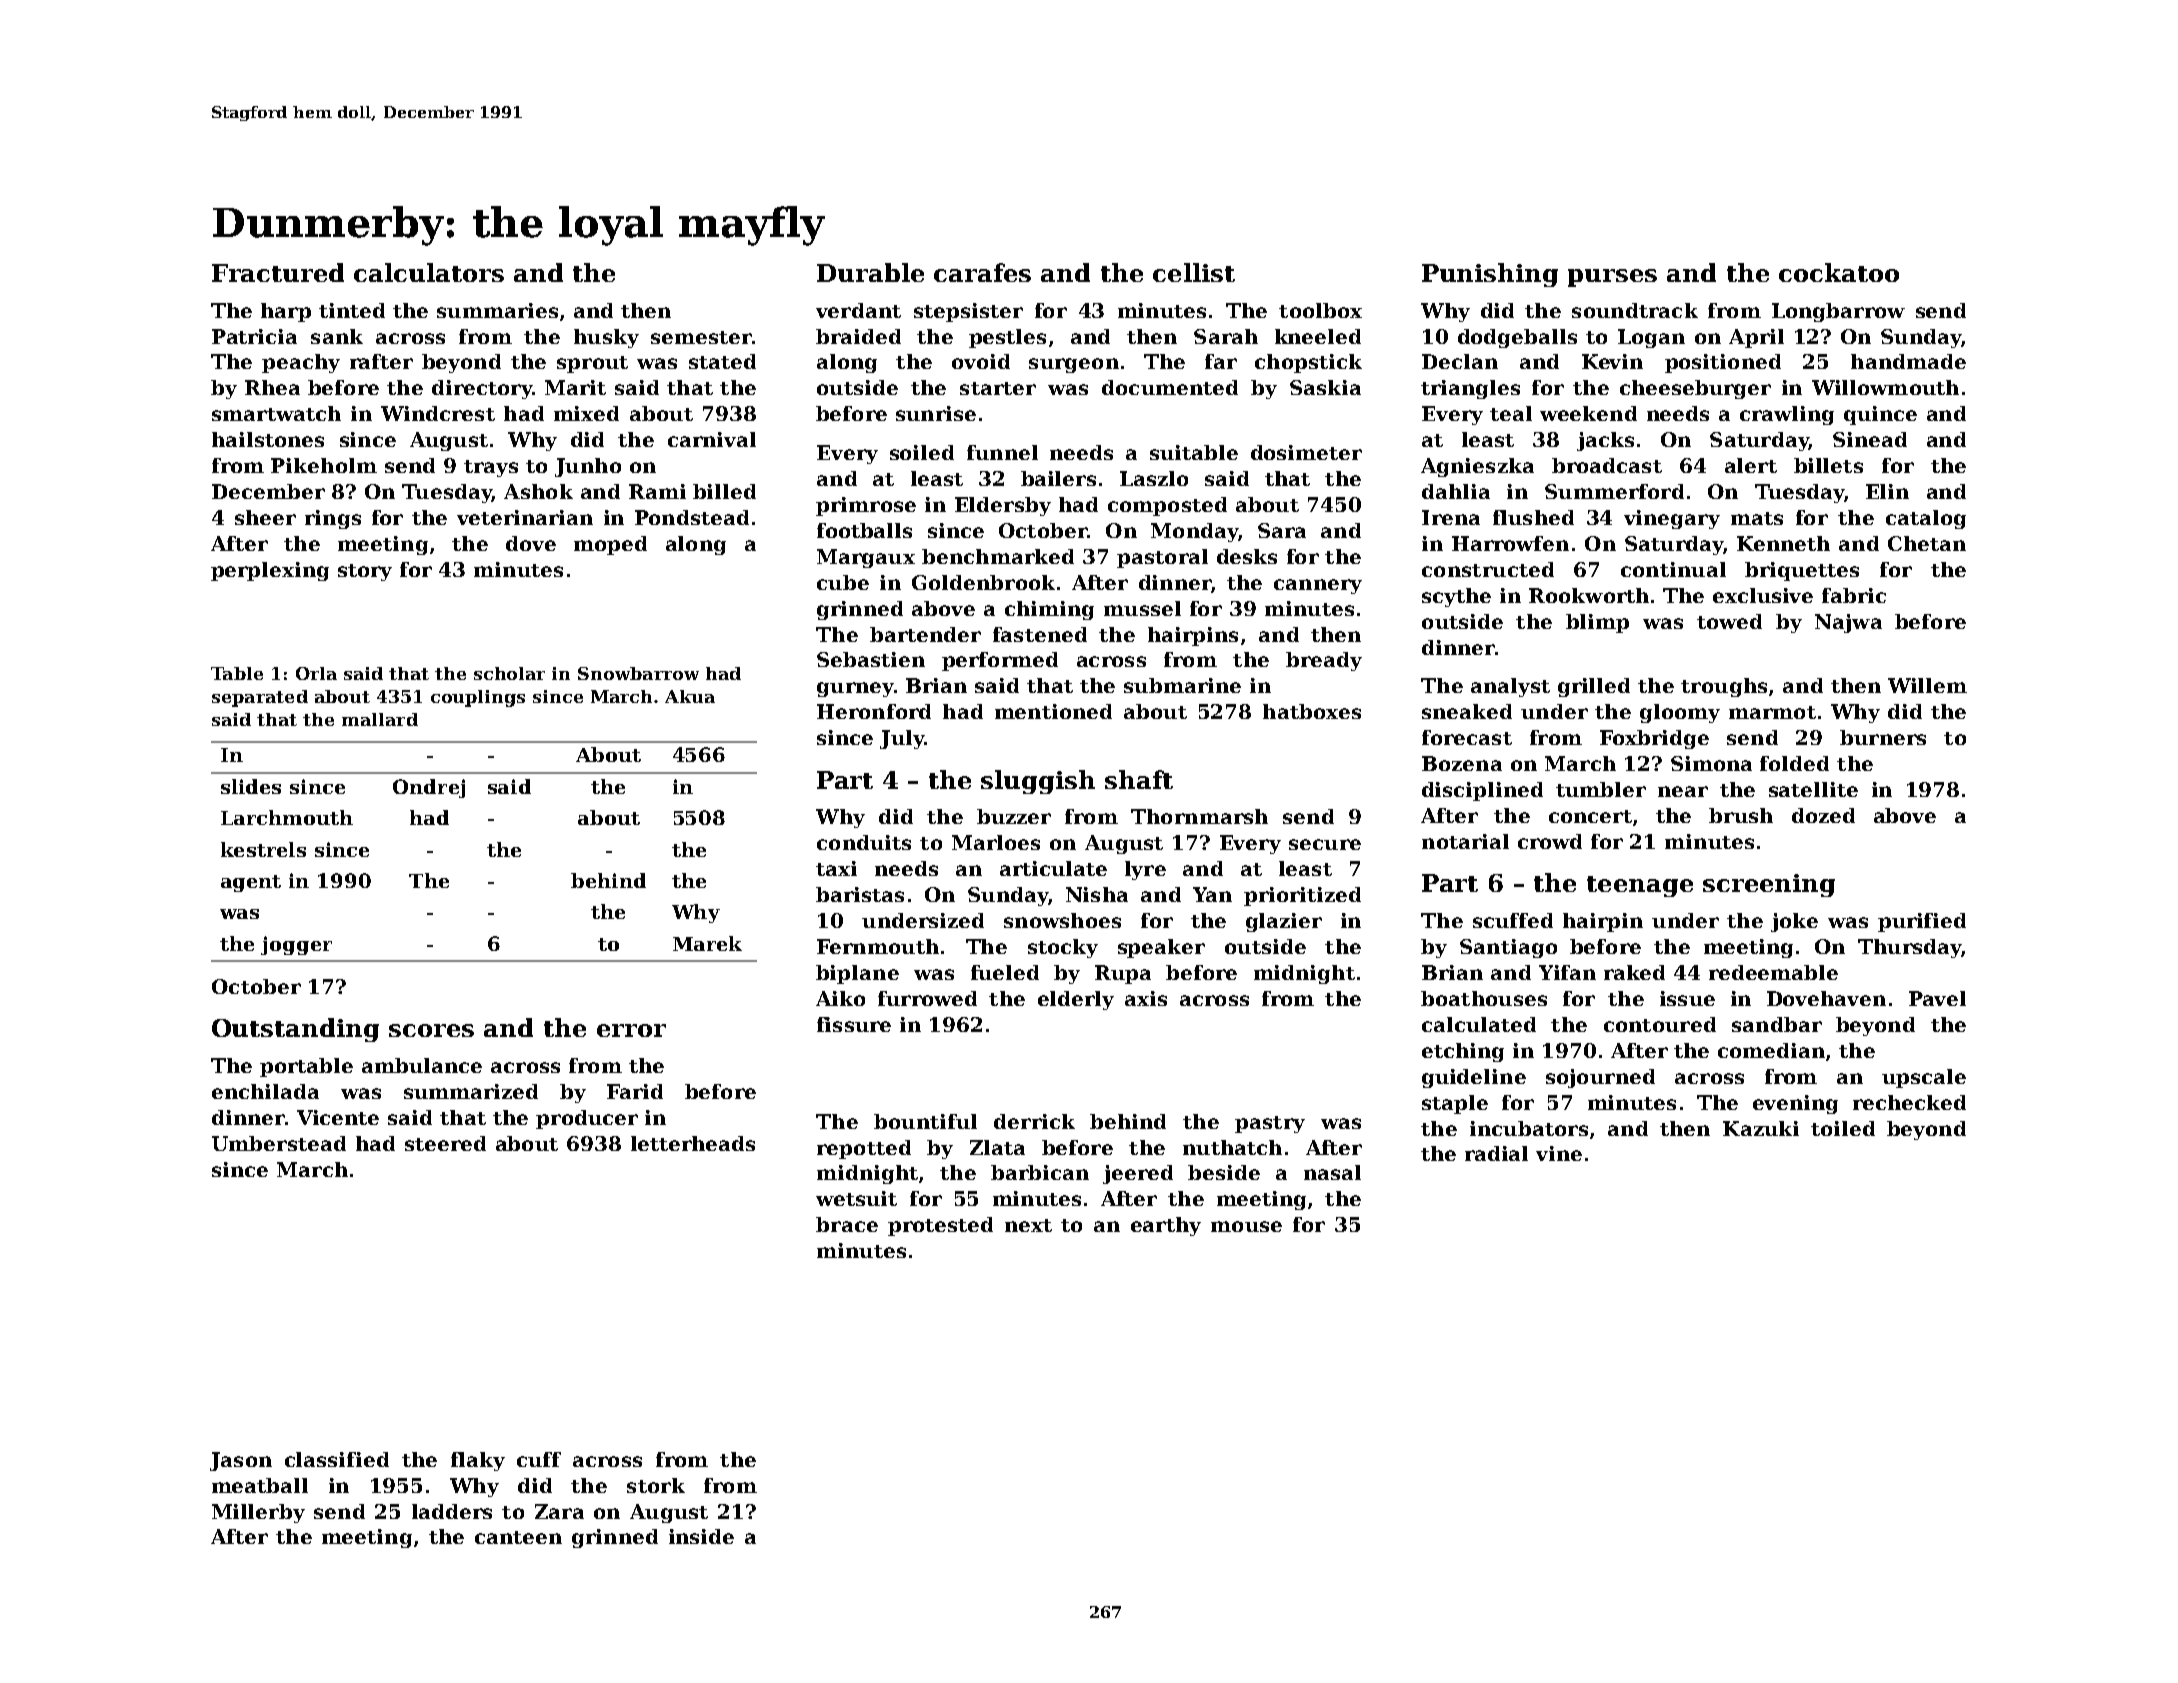  I want to click on grilled, so click(1594, 687).
